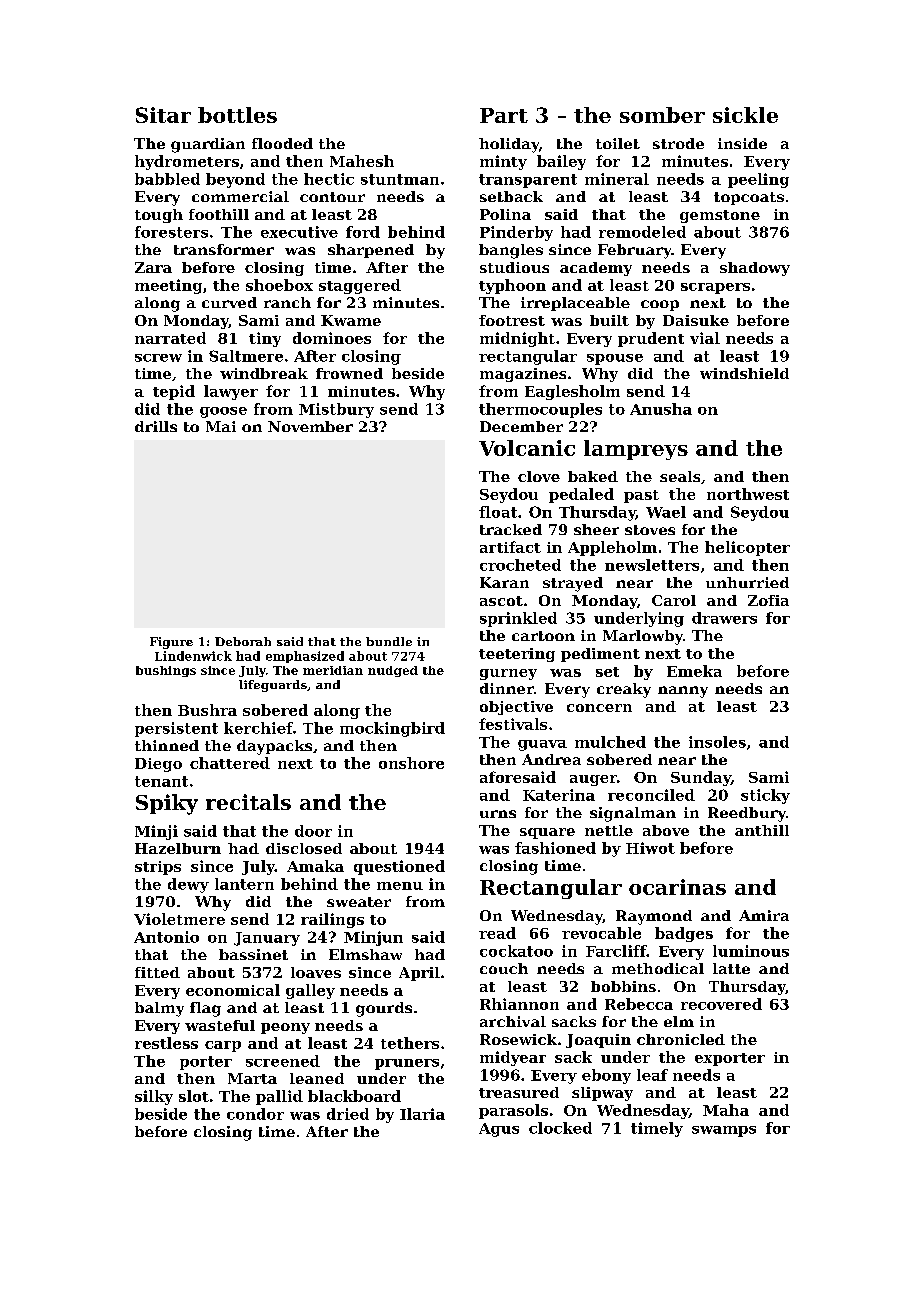  What do you see at coordinates (156, 426) in the document?
I see `drills` at bounding box center [156, 426].
